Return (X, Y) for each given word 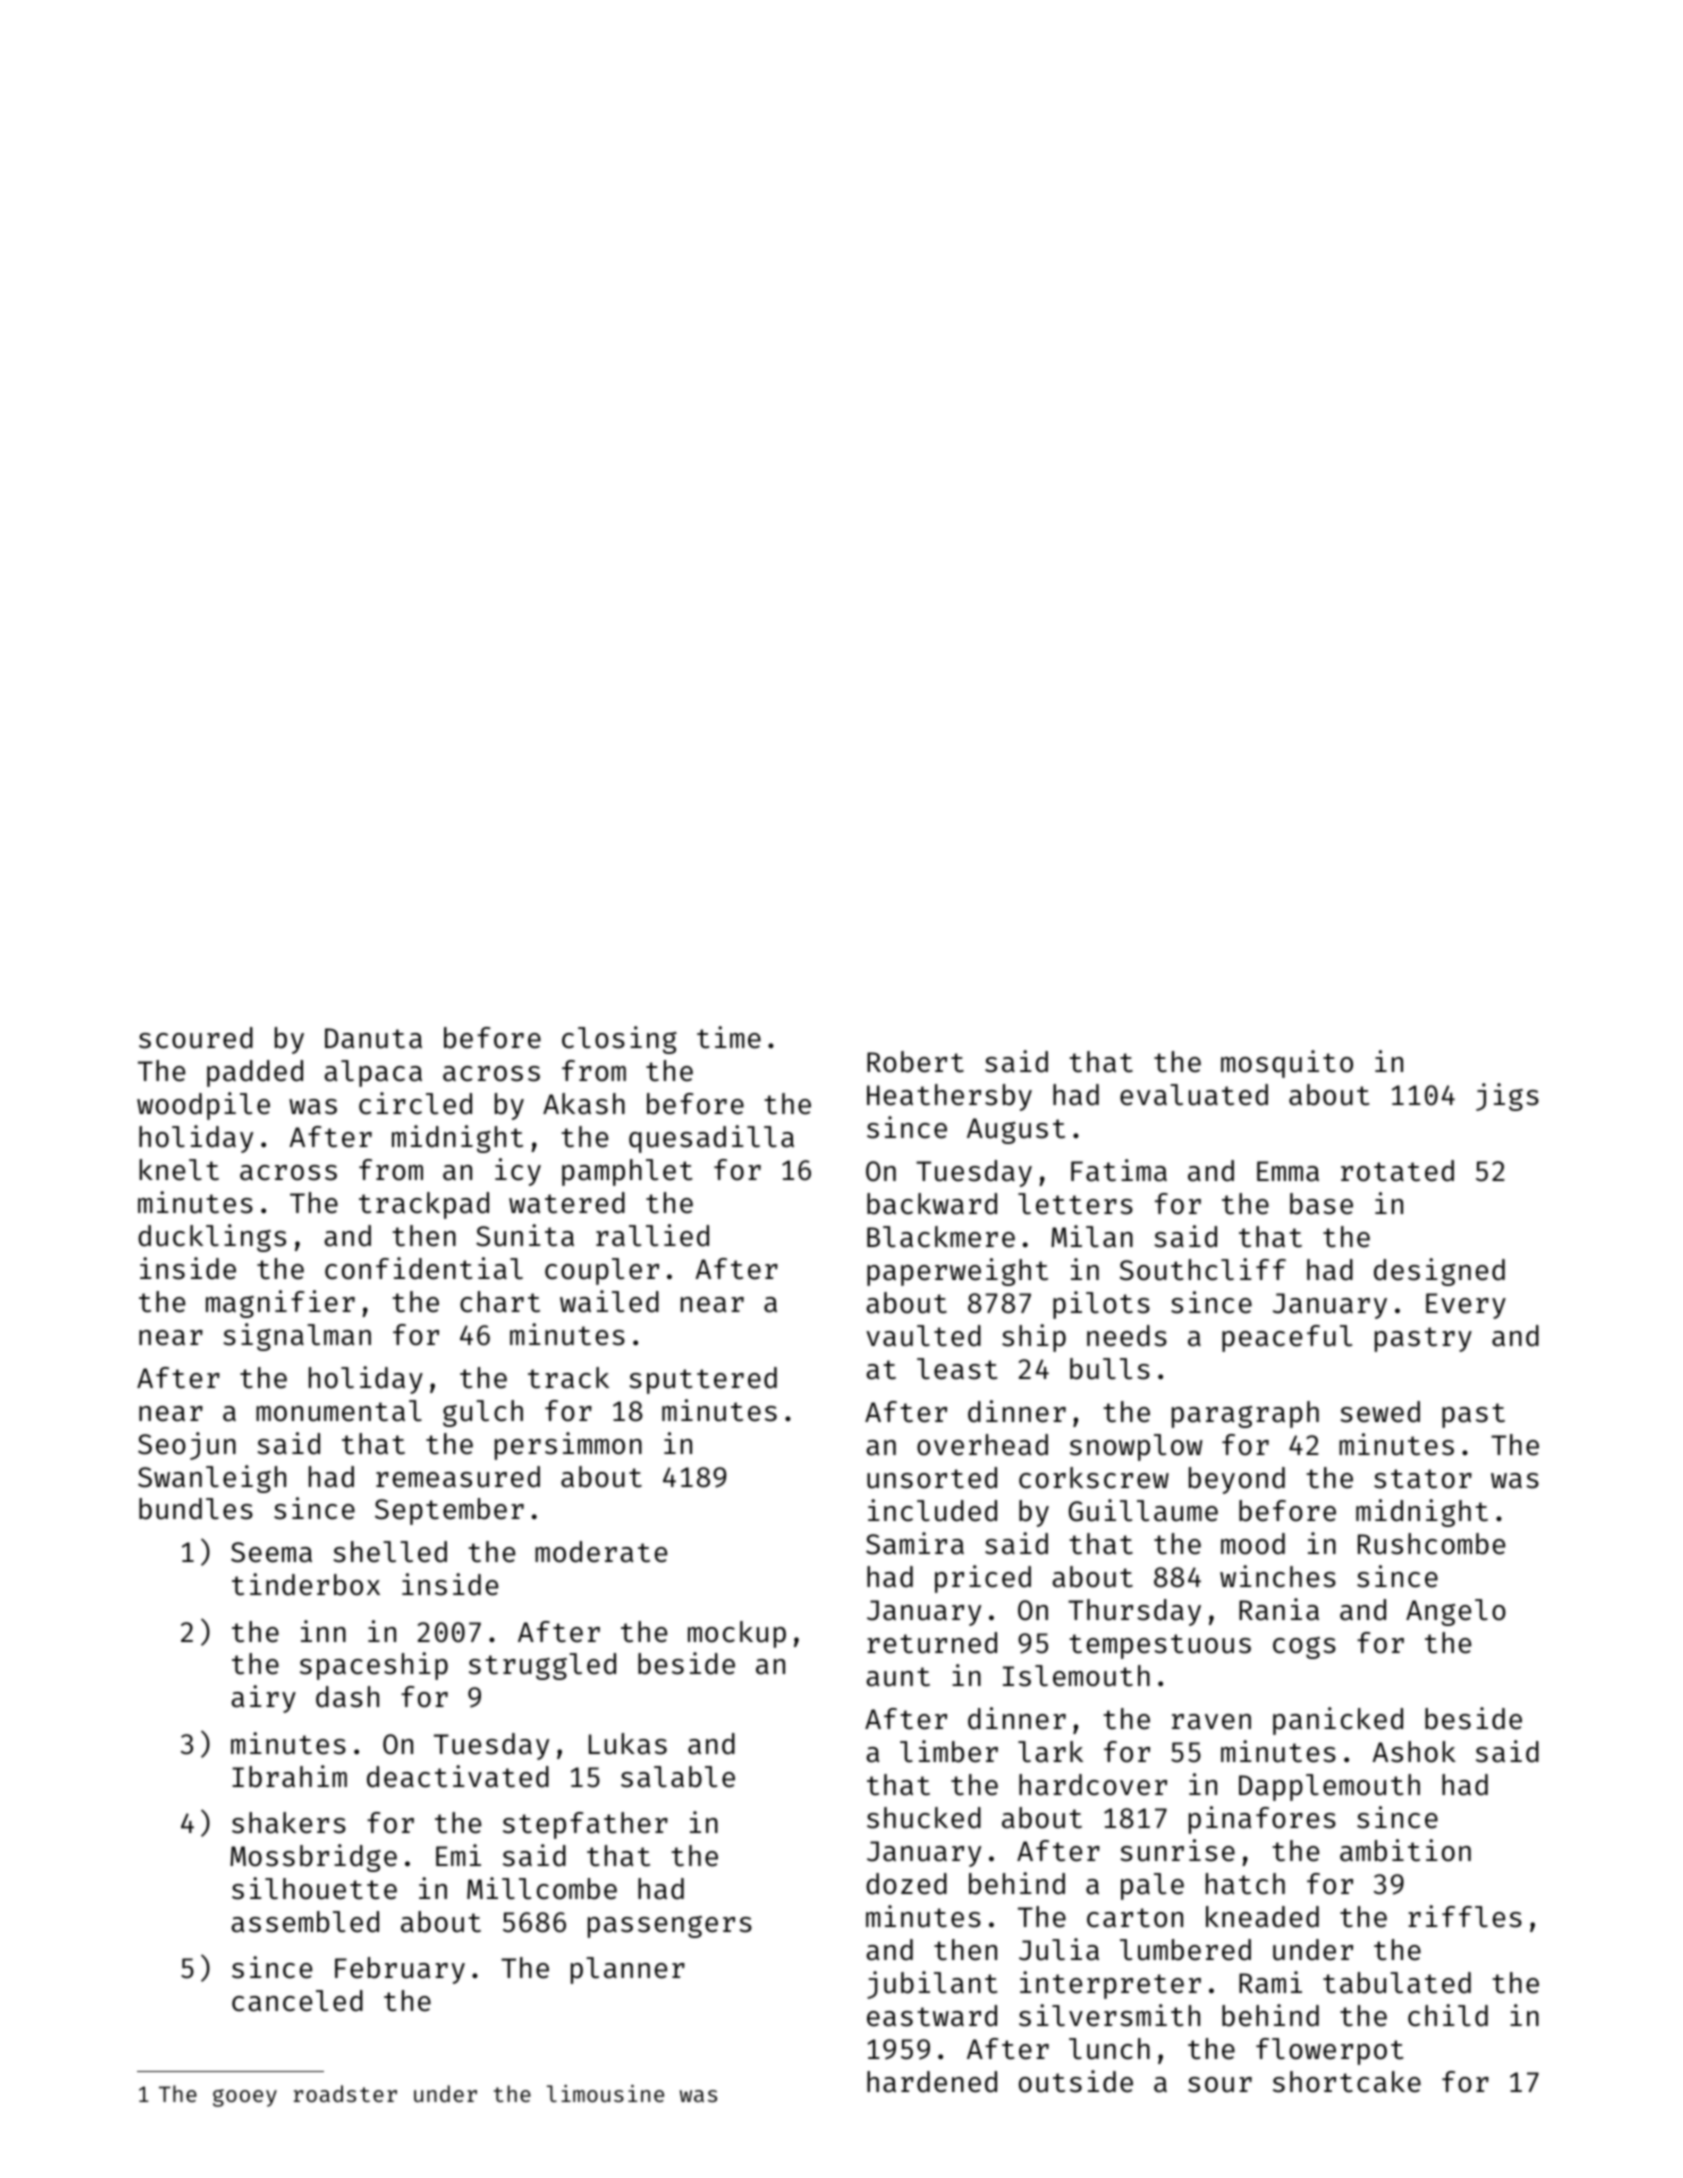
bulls (1110, 1369)
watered (567, 1203)
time (729, 1037)
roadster (345, 2093)
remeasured (458, 1477)
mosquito (1287, 1064)
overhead (982, 1445)
